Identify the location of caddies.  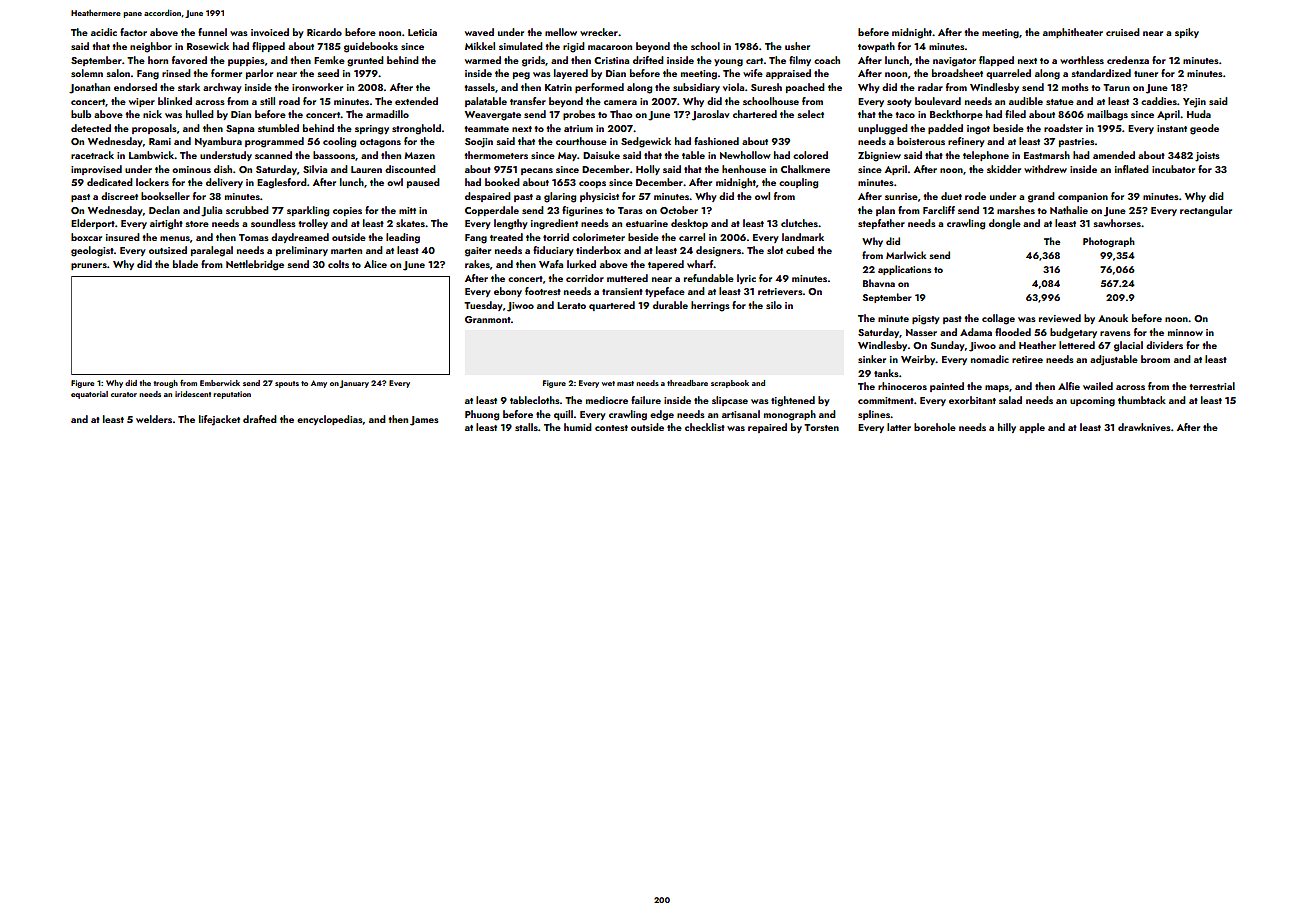
(1159, 101).
